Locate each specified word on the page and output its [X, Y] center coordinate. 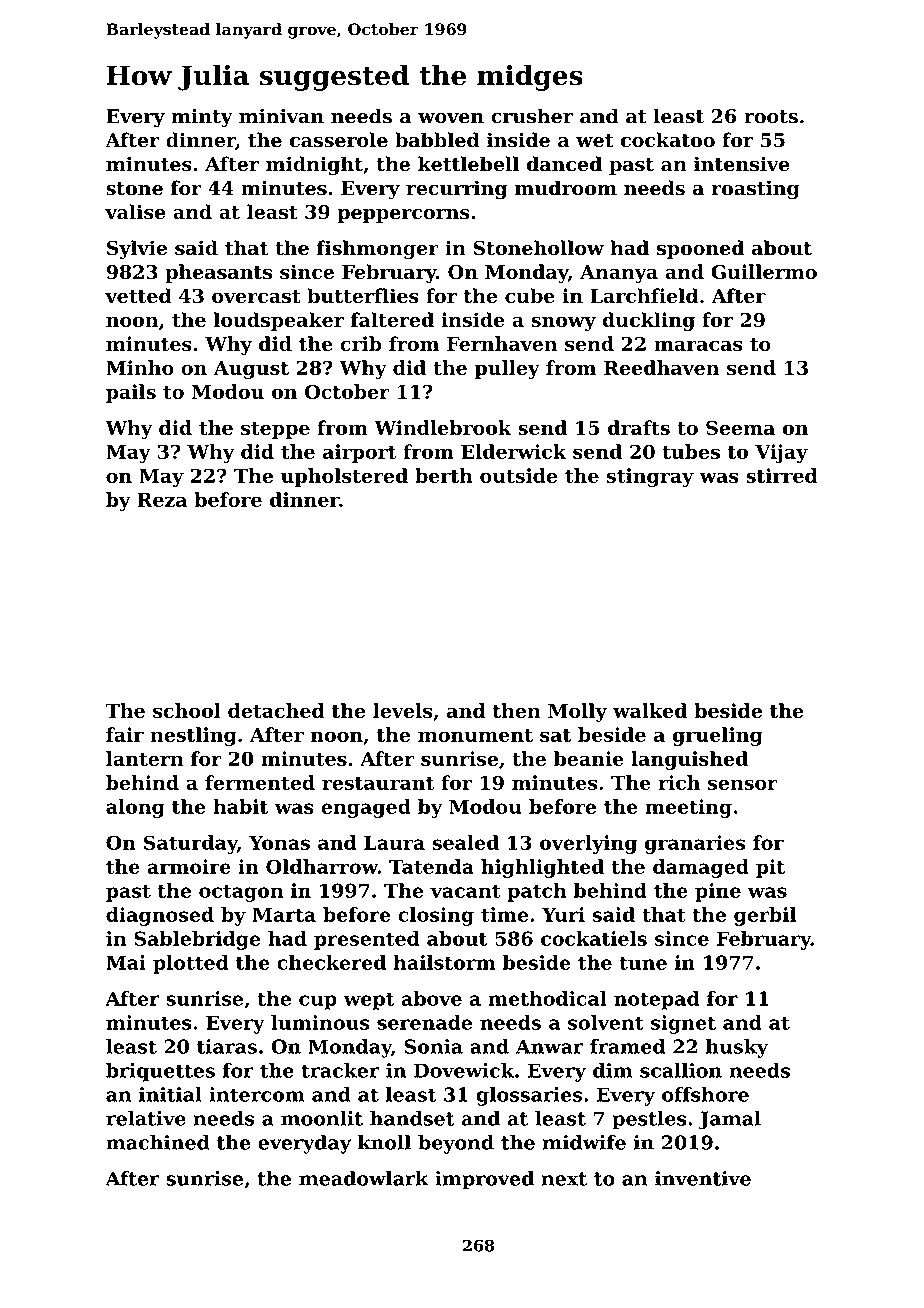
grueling [718, 736]
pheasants [218, 273]
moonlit [322, 1118]
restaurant [378, 783]
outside [518, 475]
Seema [740, 427]
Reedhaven [661, 367]
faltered [392, 319]
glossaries [529, 1096]
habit [240, 806]
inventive [703, 1178]
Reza [162, 500]
